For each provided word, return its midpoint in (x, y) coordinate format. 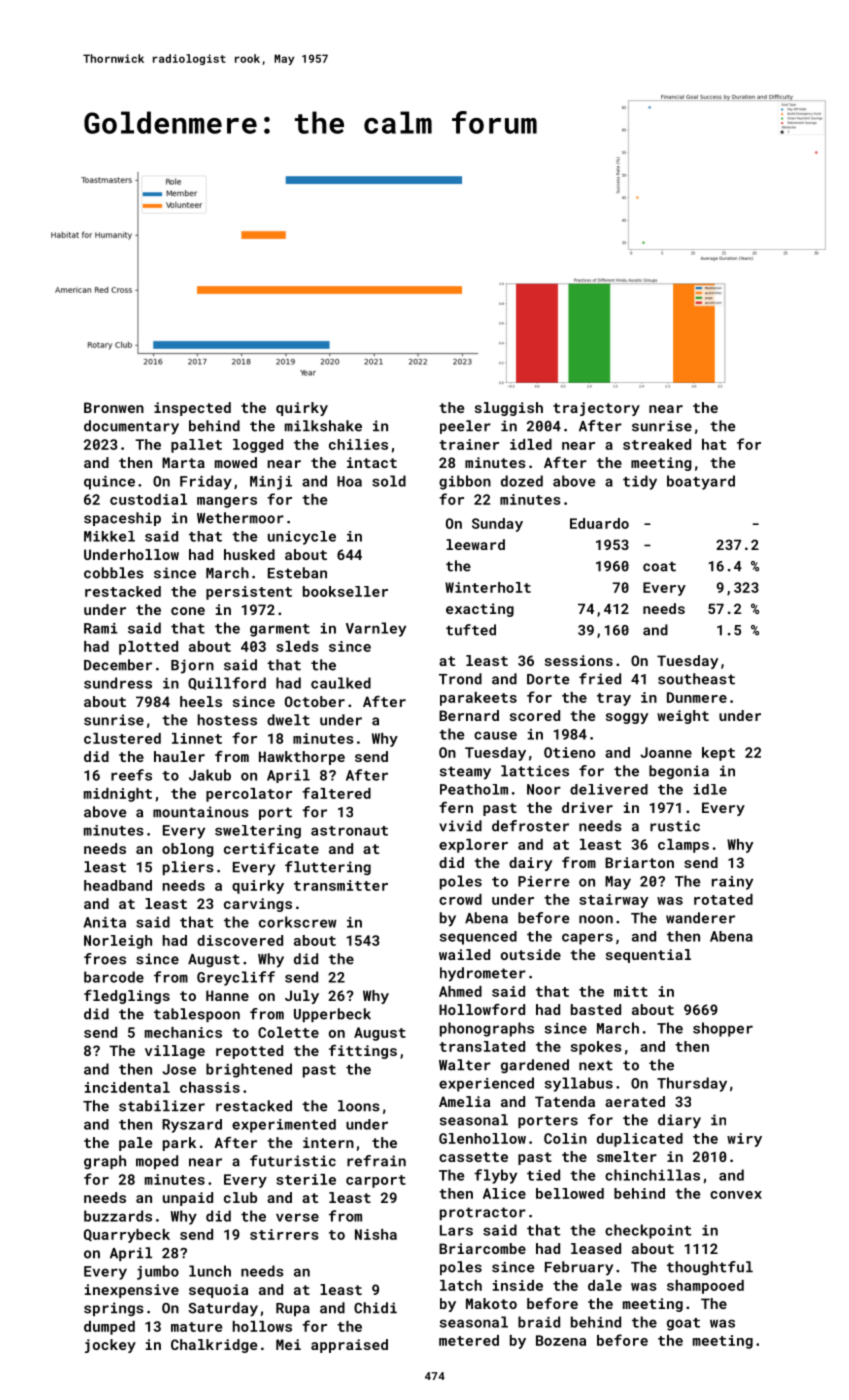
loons (359, 1106)
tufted (471, 630)
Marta (183, 462)
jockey (110, 1346)
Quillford (227, 683)
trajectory (596, 409)
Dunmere (697, 697)
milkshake (323, 426)
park (179, 1144)
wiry (744, 1140)
